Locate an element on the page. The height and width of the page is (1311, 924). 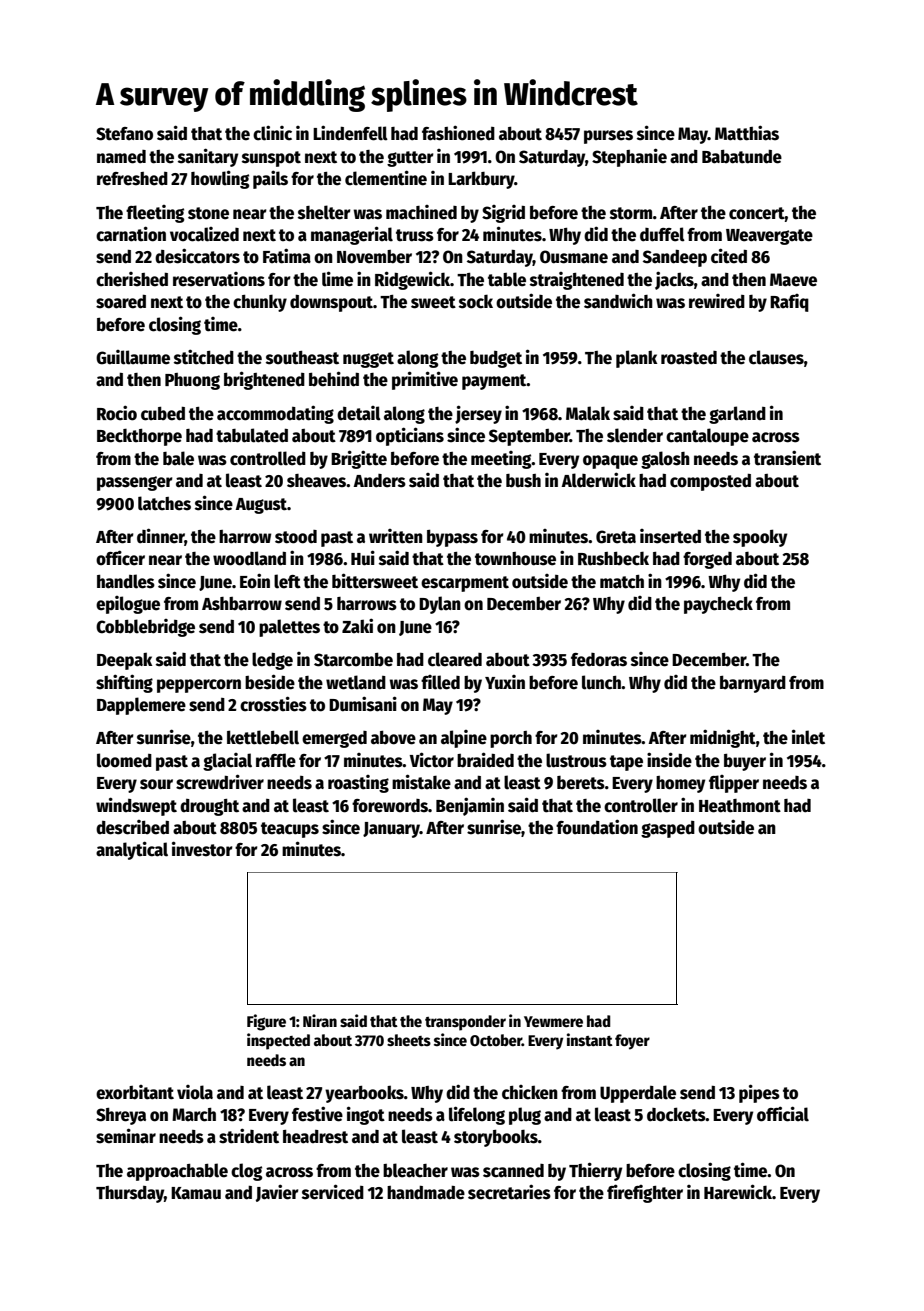
primitive is located at coordinates (425, 380).
